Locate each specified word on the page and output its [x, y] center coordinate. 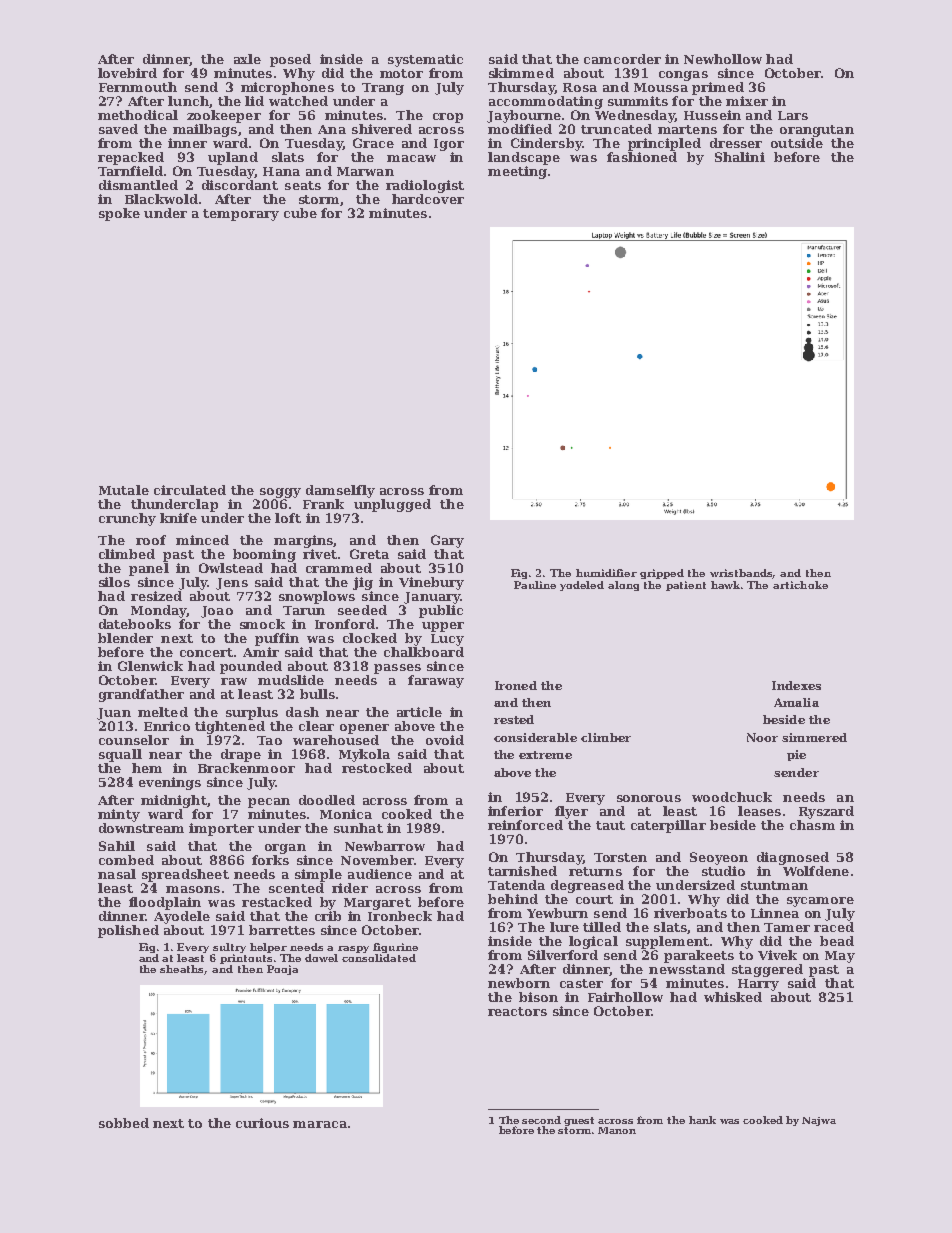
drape [241, 755]
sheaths [182, 970]
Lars [793, 115]
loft [288, 518]
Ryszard [826, 812]
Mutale [124, 490]
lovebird [127, 73]
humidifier [606, 573]
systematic [425, 60]
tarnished [522, 871]
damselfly [340, 491]
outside [797, 143]
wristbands [741, 574]
